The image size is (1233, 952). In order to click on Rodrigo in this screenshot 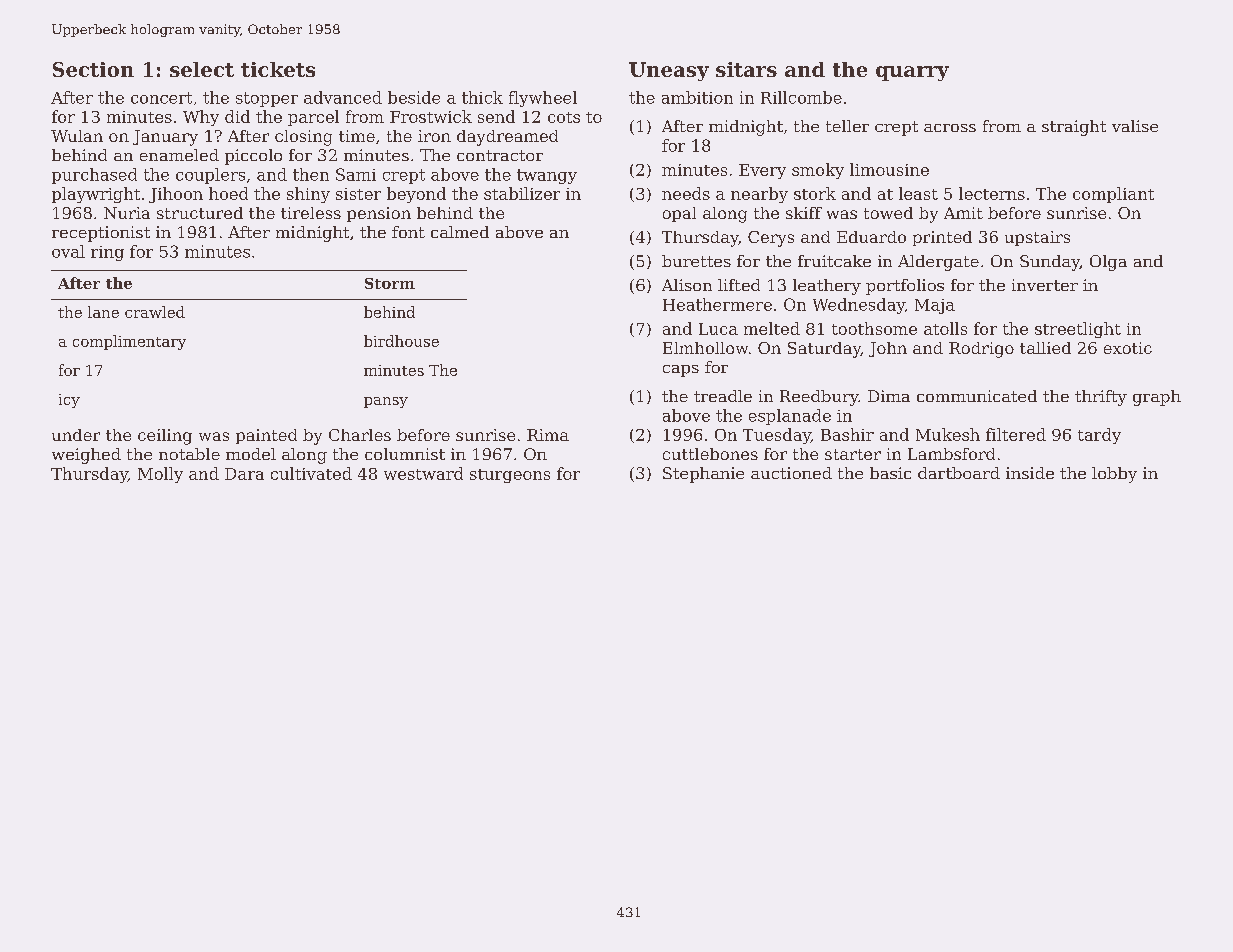, I will do `click(981, 350)`.
